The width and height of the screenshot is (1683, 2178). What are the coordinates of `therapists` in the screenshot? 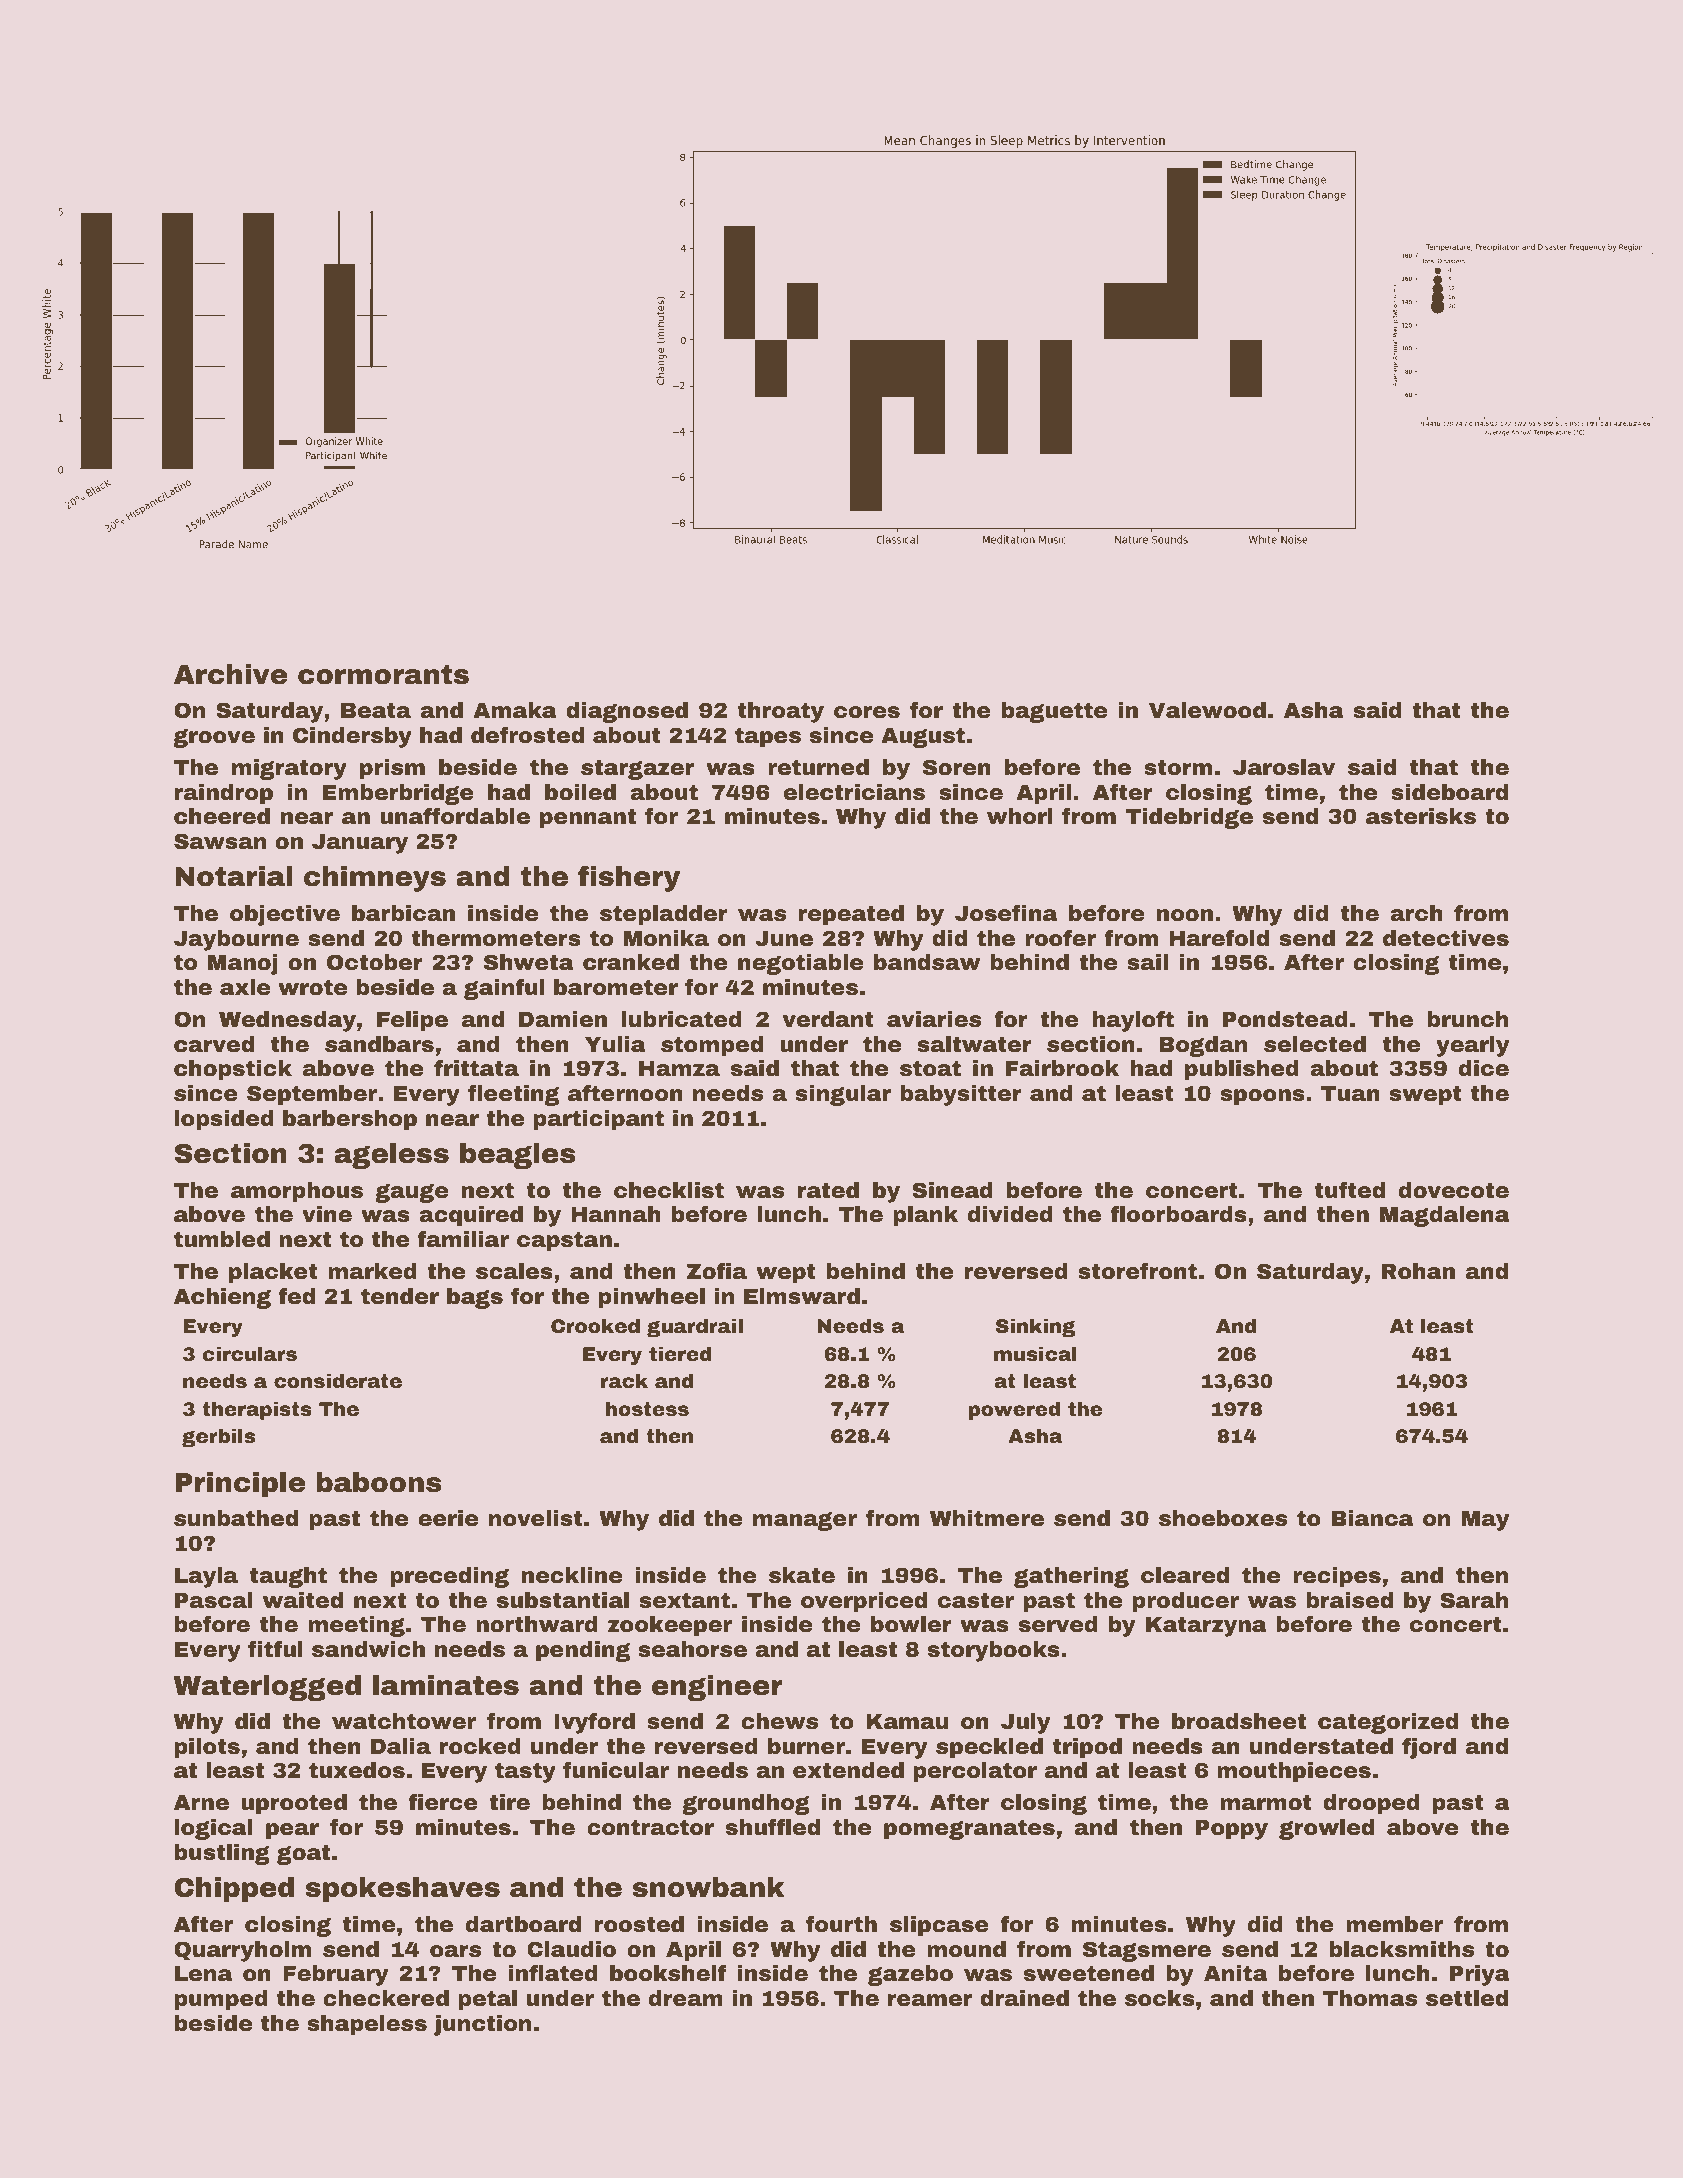 It's located at (257, 1410).
